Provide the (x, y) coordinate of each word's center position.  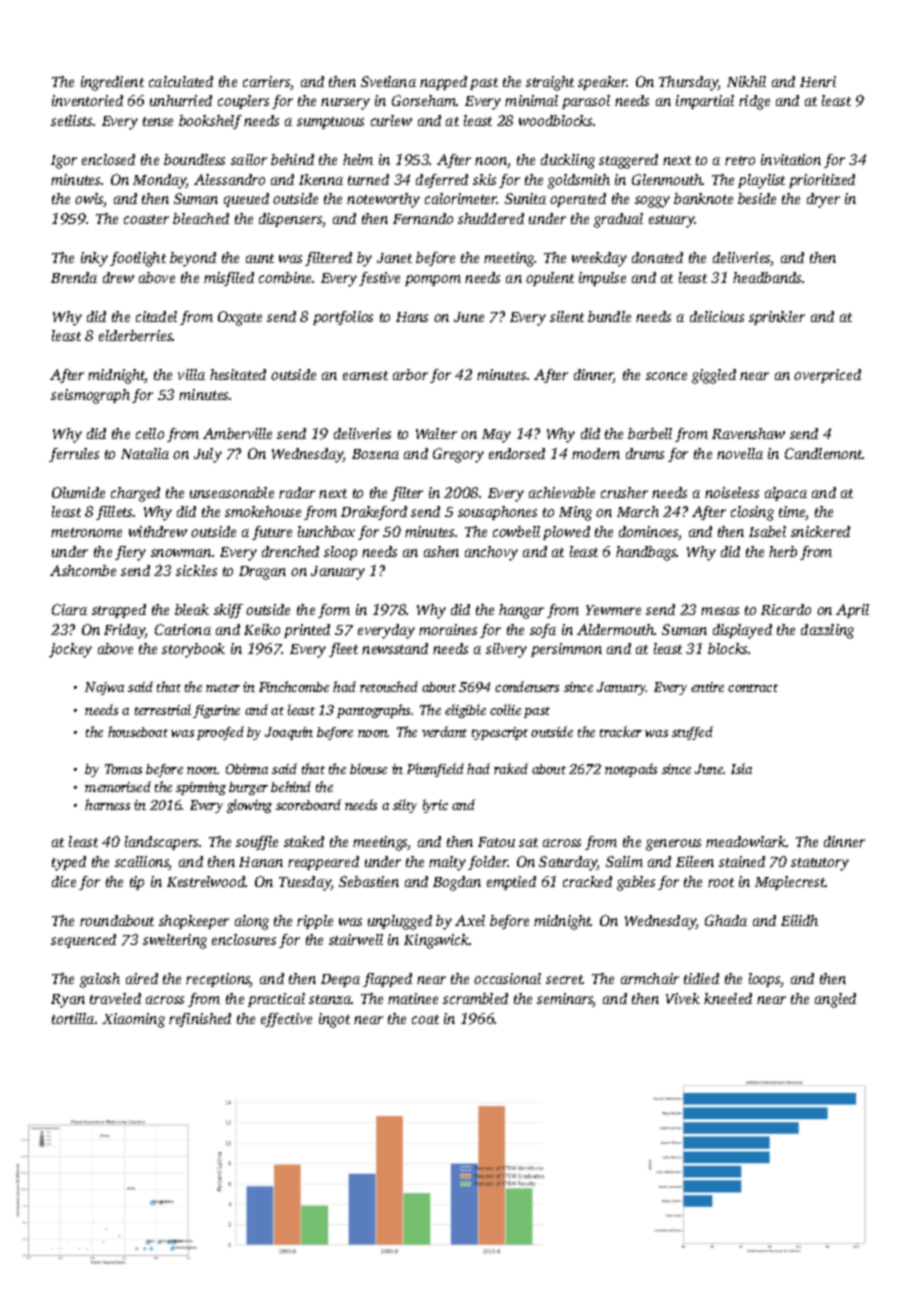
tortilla (73, 1018)
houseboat (138, 731)
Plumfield (435, 770)
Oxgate (240, 318)
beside (757, 198)
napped (443, 83)
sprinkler (777, 318)
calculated (181, 81)
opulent (550, 279)
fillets (114, 513)
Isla (741, 768)
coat (425, 1019)
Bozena (375, 454)
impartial (705, 102)
